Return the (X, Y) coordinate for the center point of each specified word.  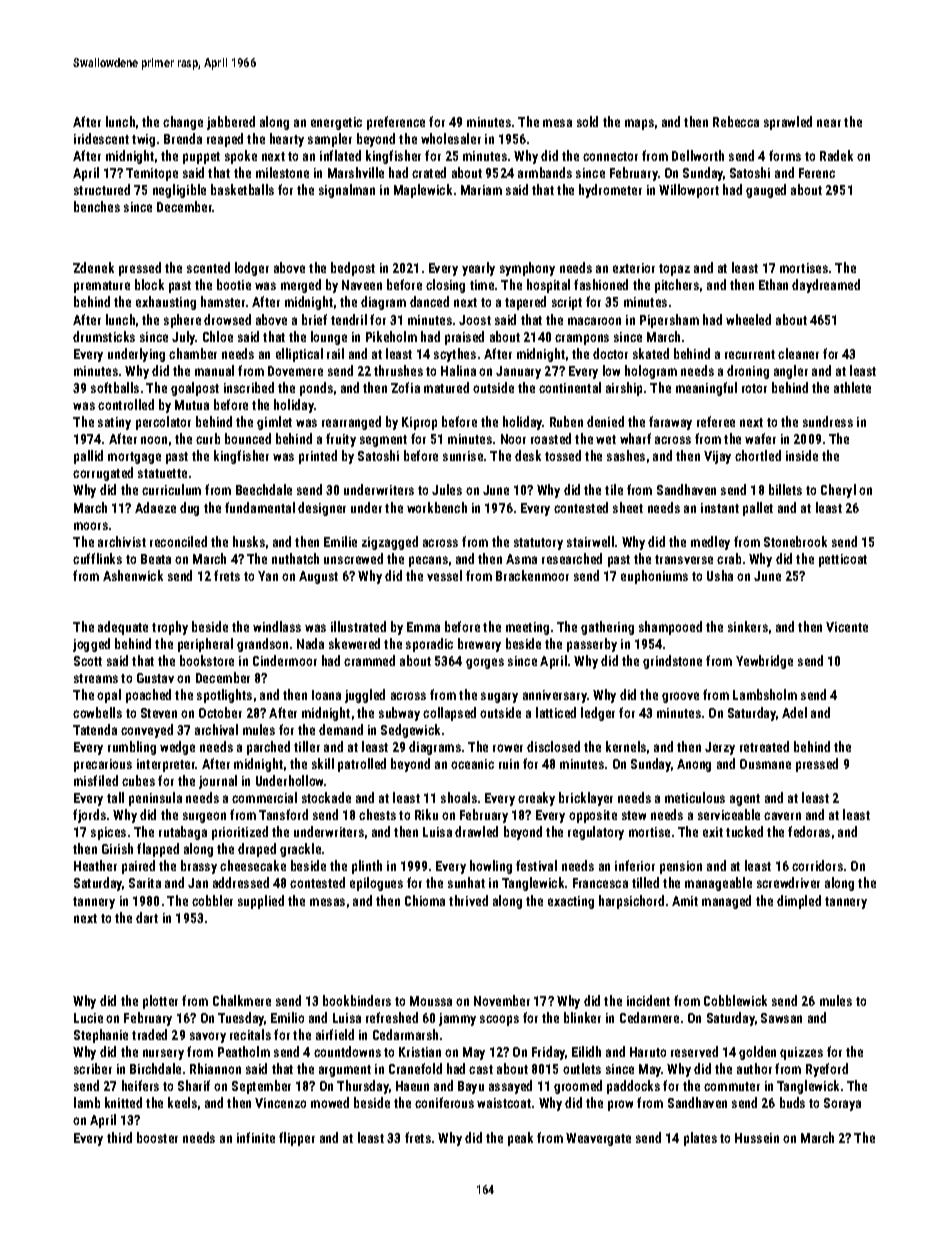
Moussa (431, 1001)
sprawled (788, 123)
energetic (336, 123)
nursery (163, 1054)
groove (680, 697)
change (183, 123)
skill (323, 763)
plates (700, 1139)
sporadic (429, 645)
